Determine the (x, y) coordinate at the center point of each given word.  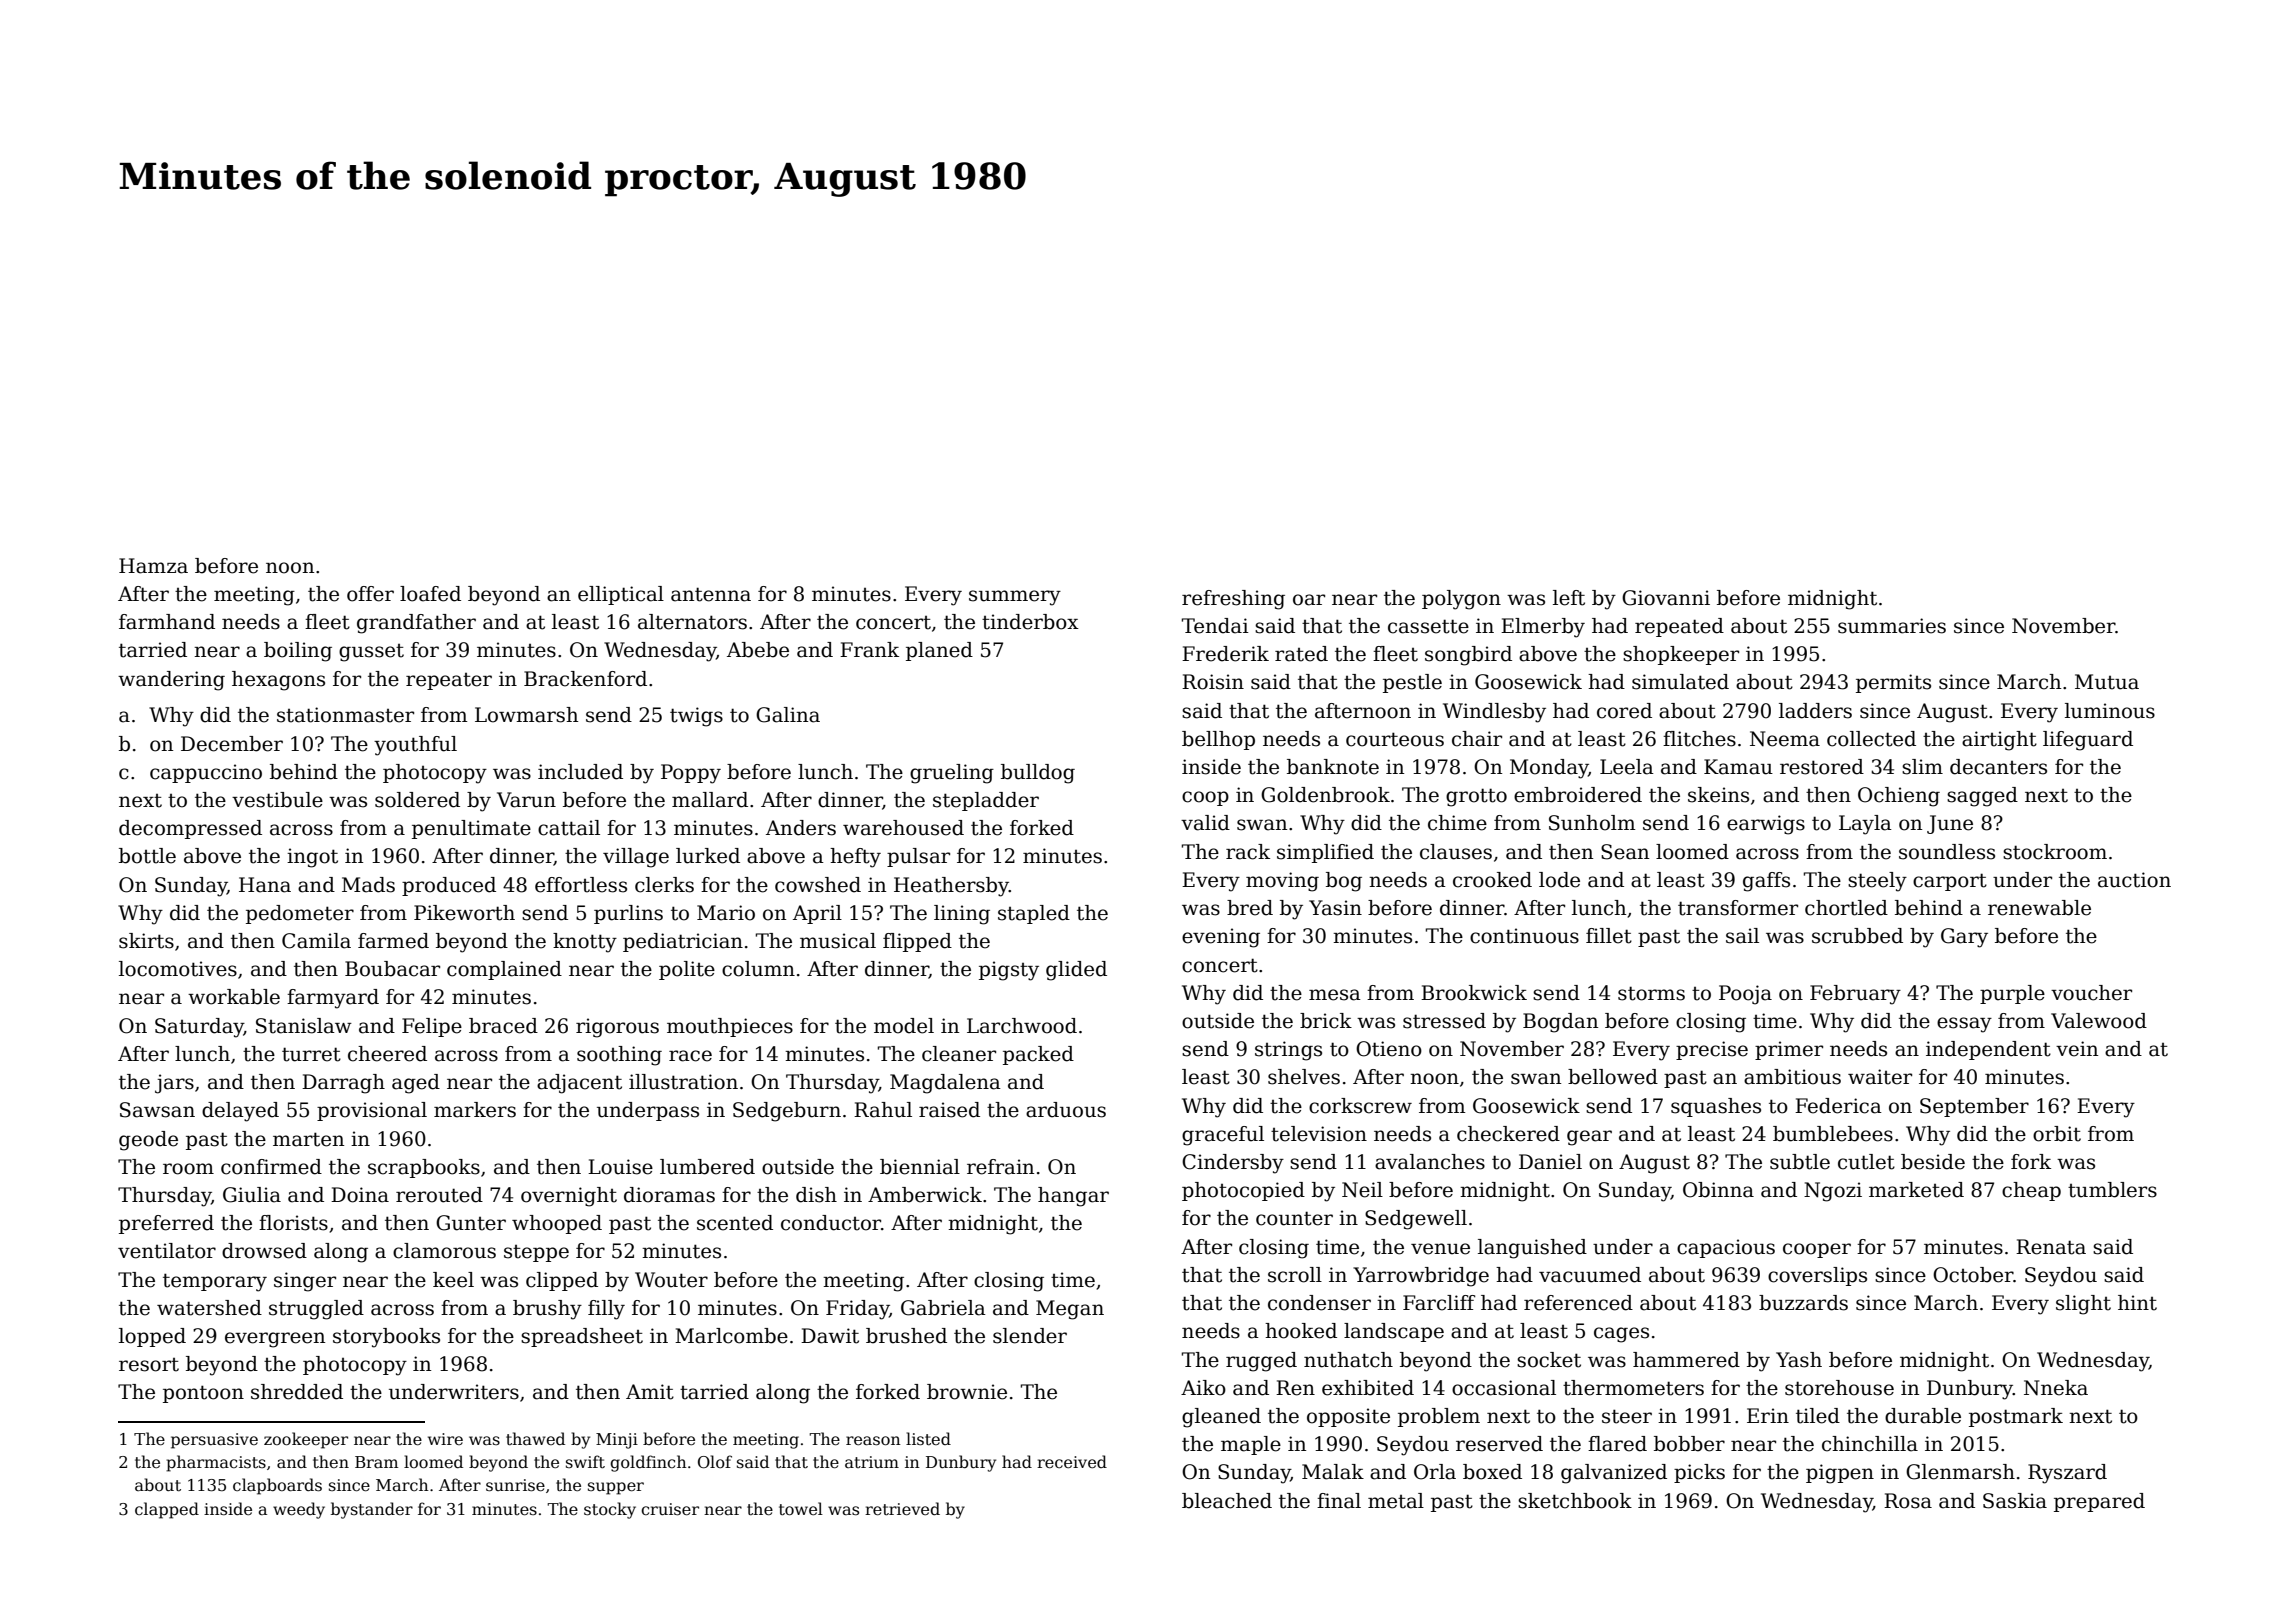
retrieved (902, 1509)
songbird (1468, 656)
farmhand (167, 622)
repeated (1679, 627)
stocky (610, 1510)
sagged (1982, 797)
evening (1221, 938)
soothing (619, 1056)
